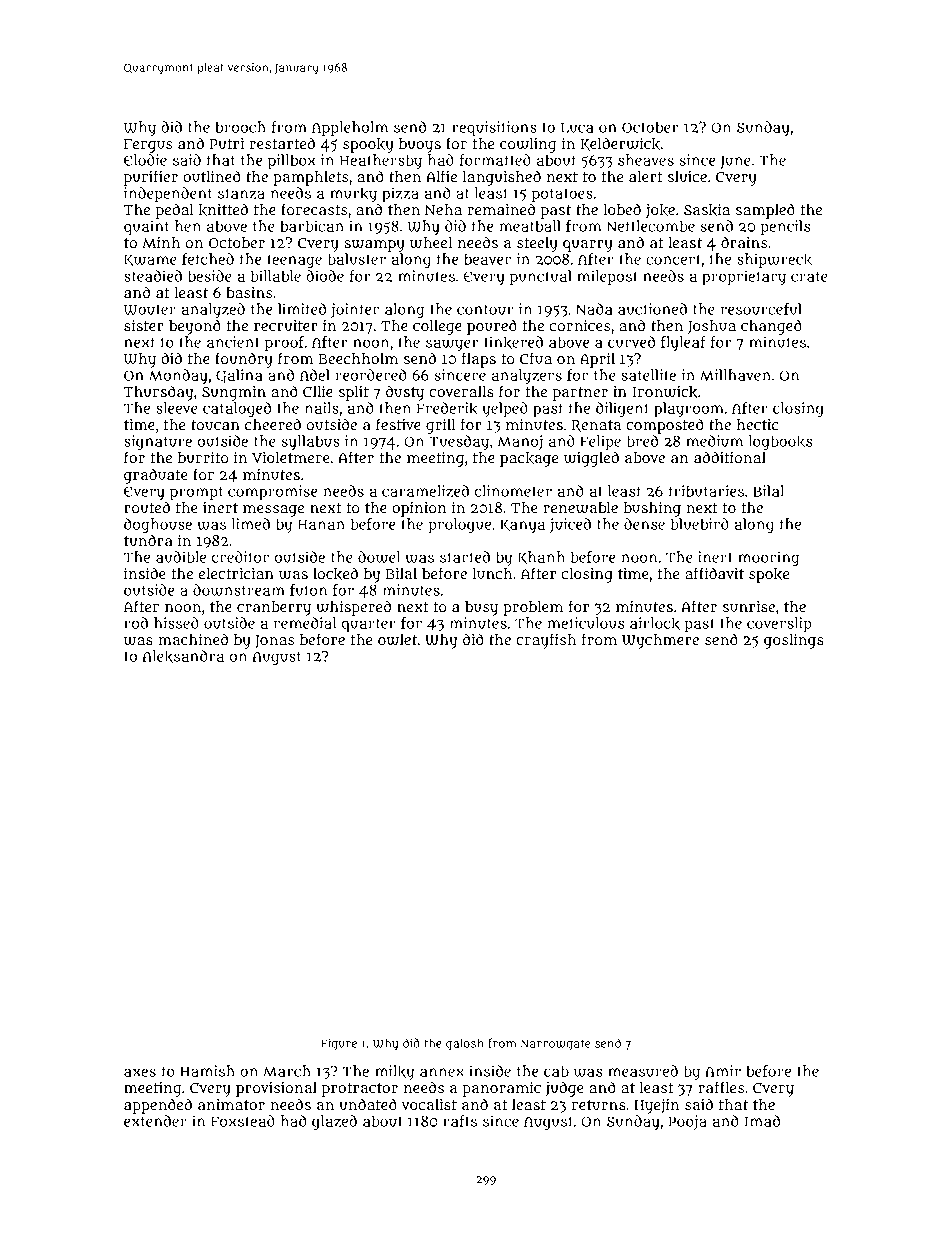  I want to click on partner, so click(580, 394).
